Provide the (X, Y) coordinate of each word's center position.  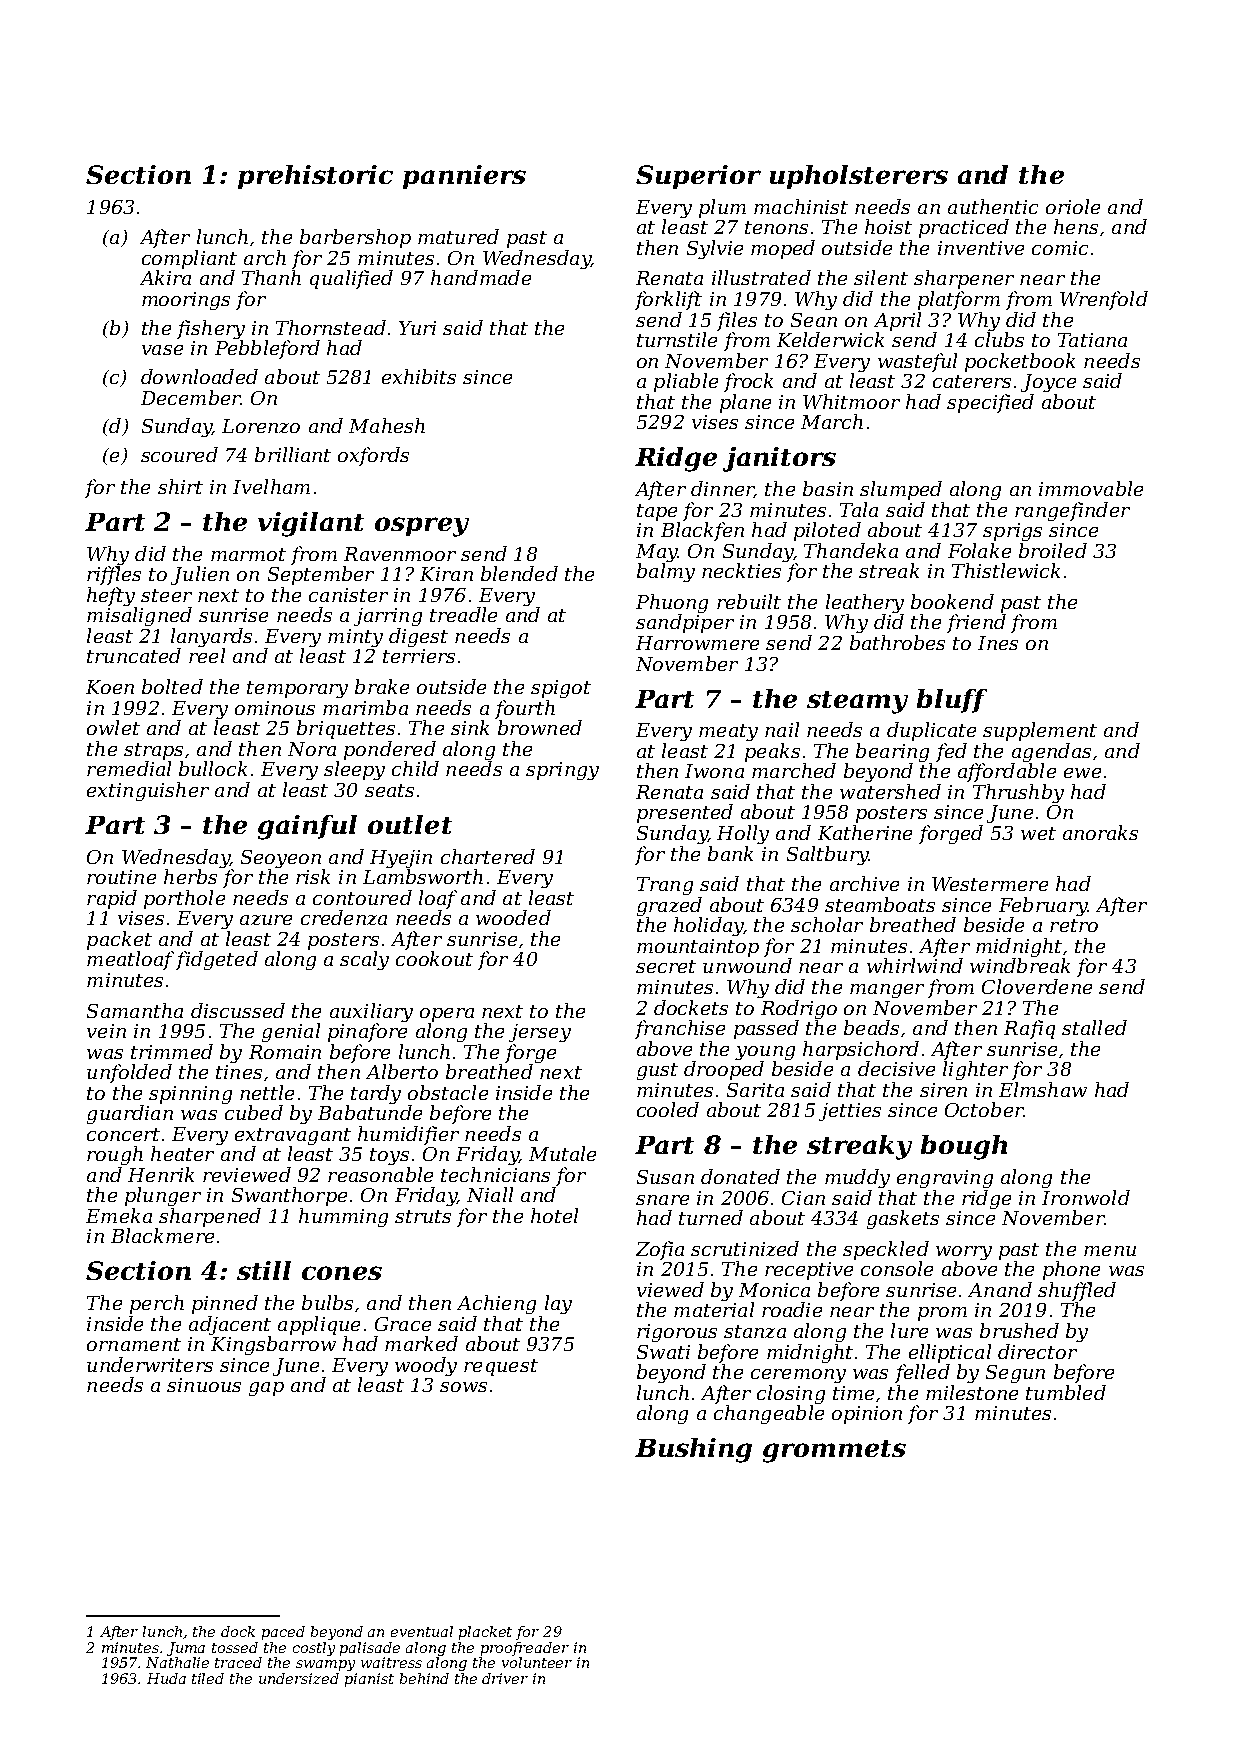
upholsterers (859, 177)
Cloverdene (1037, 986)
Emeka (119, 1215)
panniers (464, 177)
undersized (299, 1678)
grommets (834, 1451)
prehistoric (315, 177)
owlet (113, 727)
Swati (663, 1352)
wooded (513, 917)
